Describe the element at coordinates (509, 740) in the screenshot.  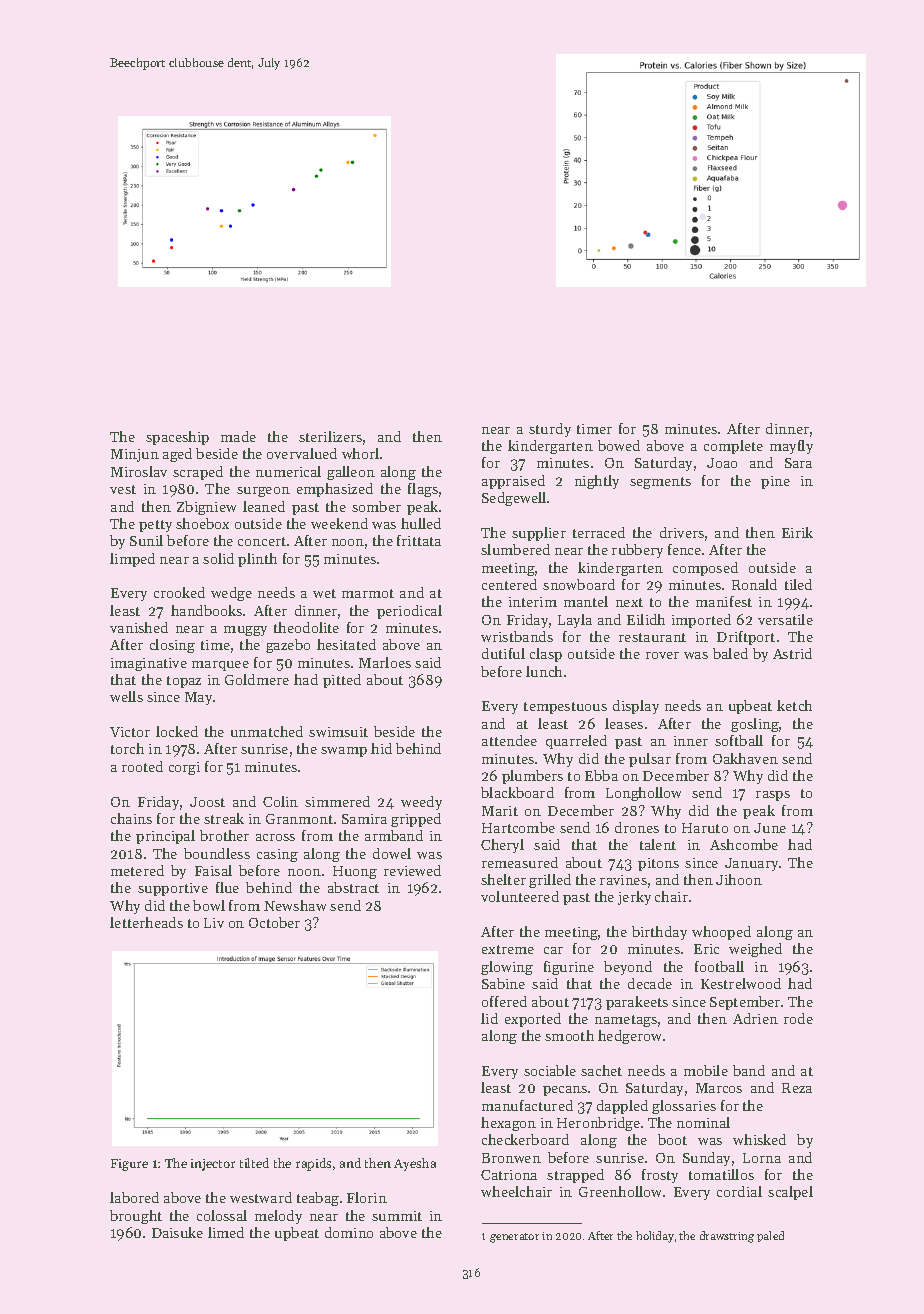
I see `attendee` at that location.
